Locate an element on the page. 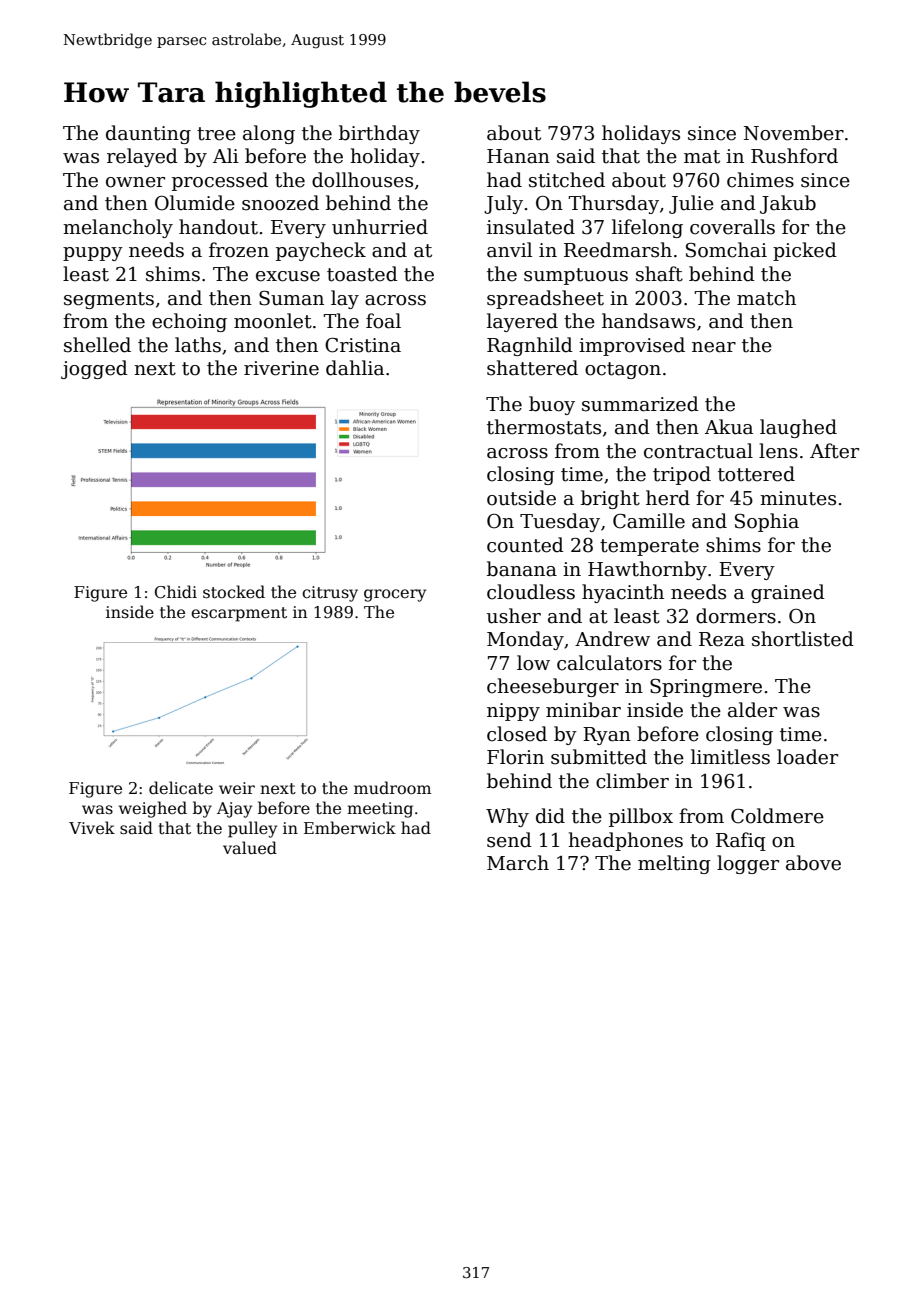 This image has width=924, height=1314. weighed is located at coordinates (153, 809).
